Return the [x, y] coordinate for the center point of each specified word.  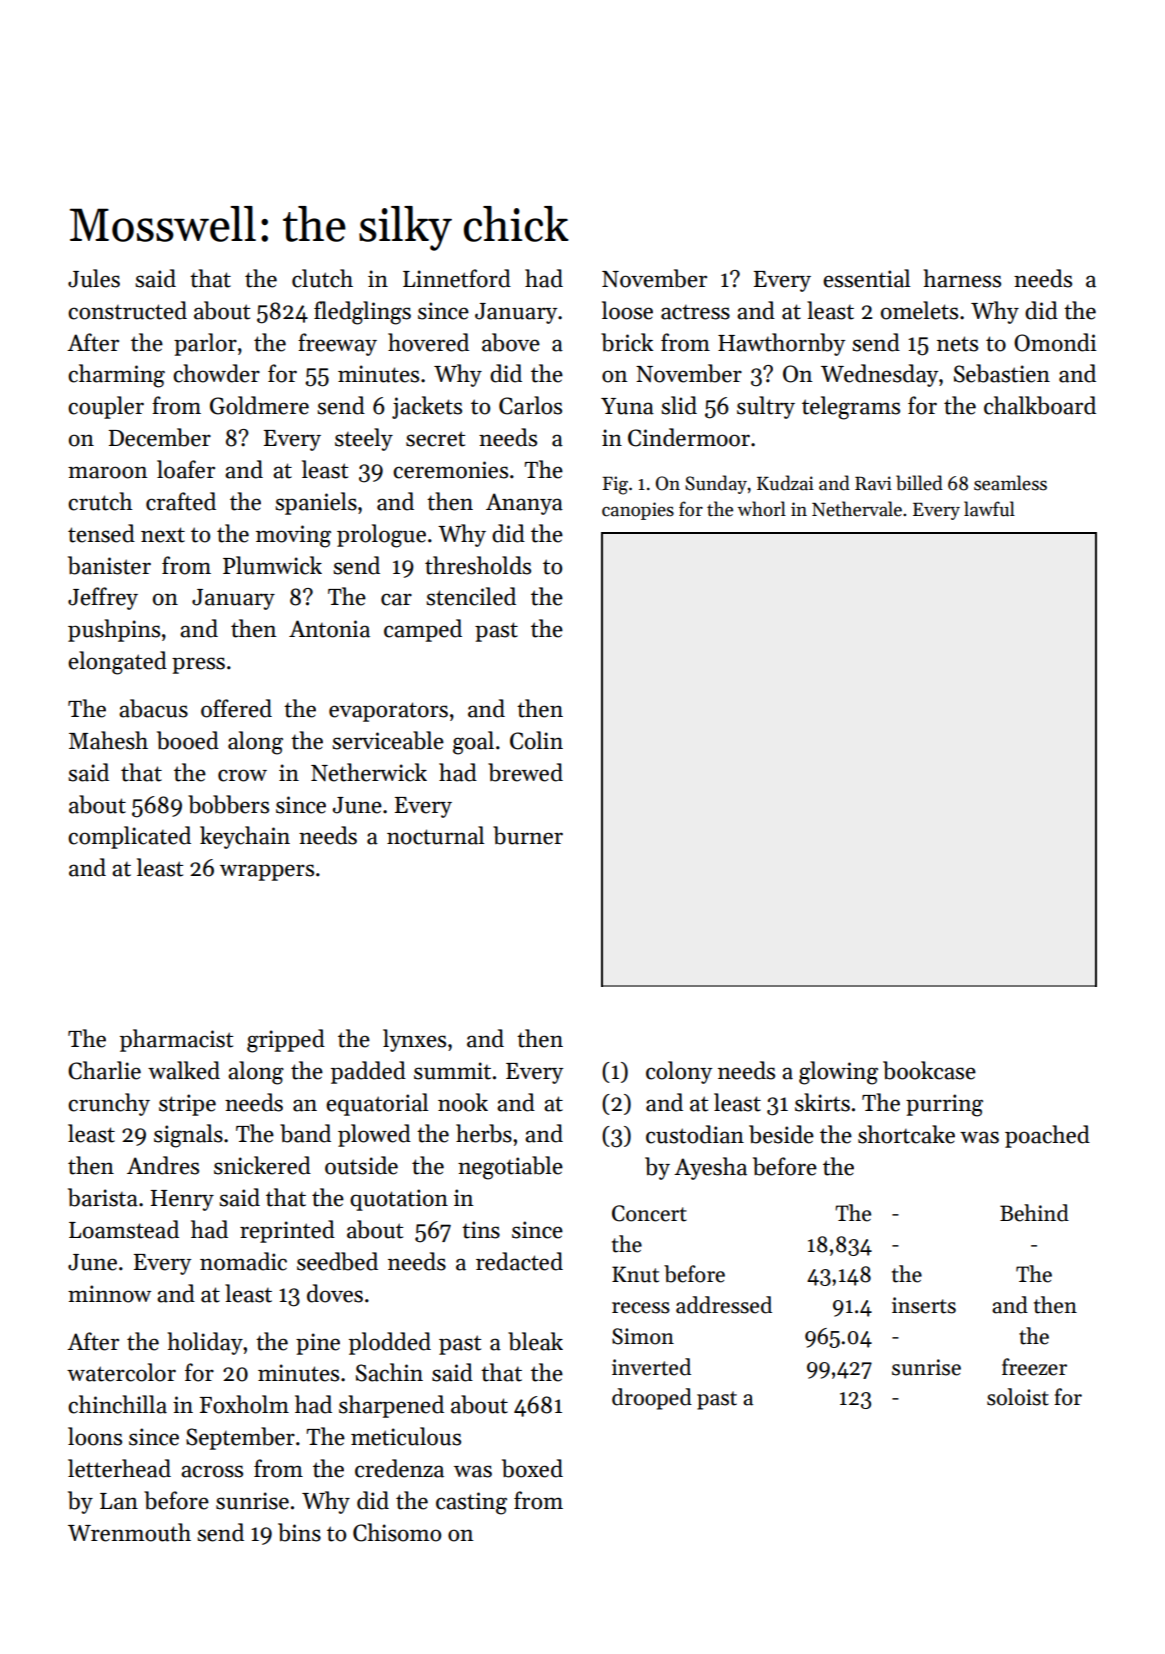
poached [1047, 1136]
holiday [205, 1343]
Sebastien [1002, 373]
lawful [989, 509]
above [511, 342]
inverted [651, 1367]
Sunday [716, 484]
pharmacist [176, 1040]
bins [299, 1532]
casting [471, 1503]
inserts [924, 1305]
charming [116, 376]
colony [679, 1072]
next [163, 535]
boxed [532, 1468]
